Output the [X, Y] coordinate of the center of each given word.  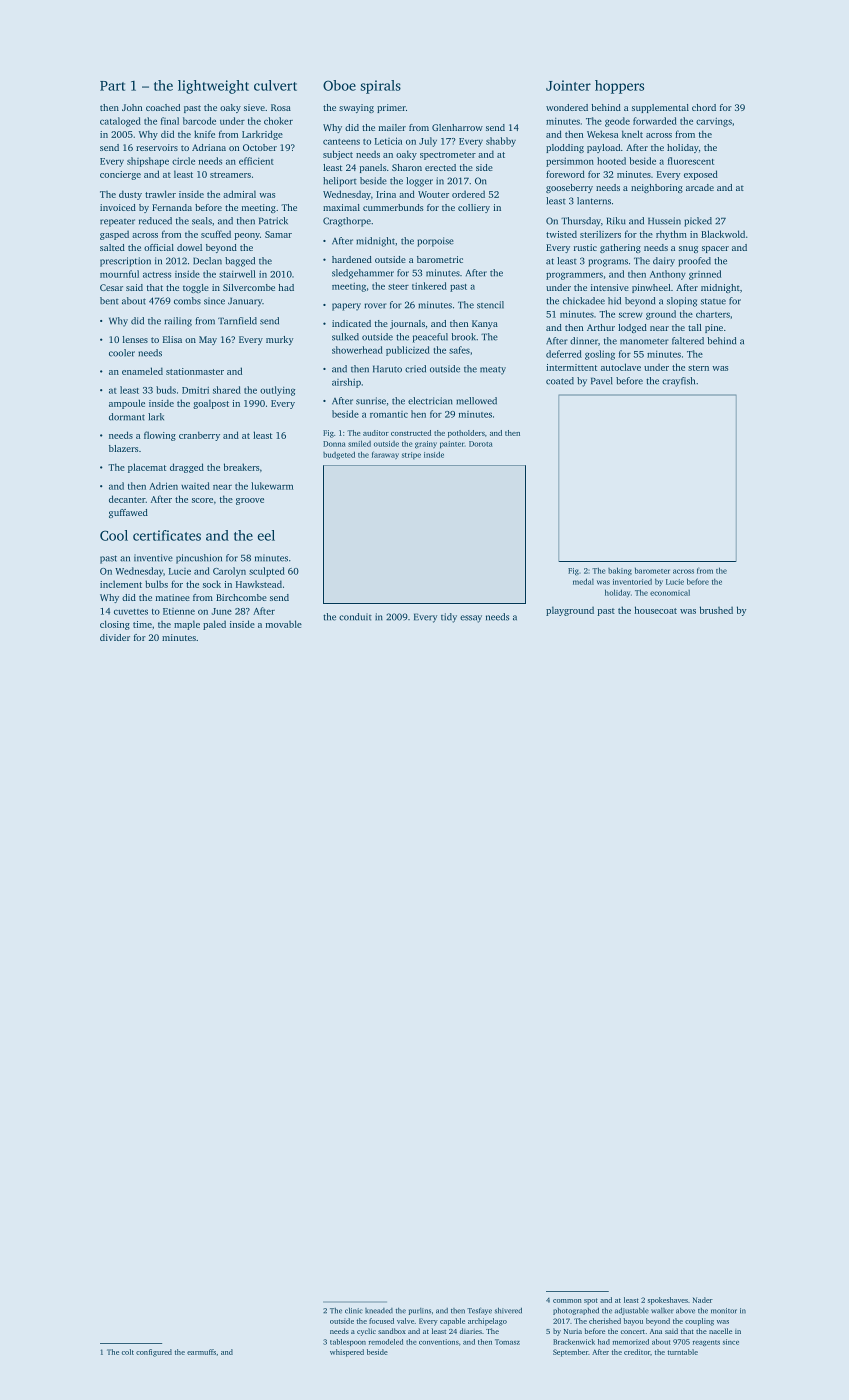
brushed [716, 610]
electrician [430, 401]
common [567, 1301]
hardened [352, 259]
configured [154, 1353]
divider [115, 637]
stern [698, 368]
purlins [420, 1311]
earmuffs [201, 1352]
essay [471, 619]
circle [183, 161]
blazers [123, 448]
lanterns [594, 201]
